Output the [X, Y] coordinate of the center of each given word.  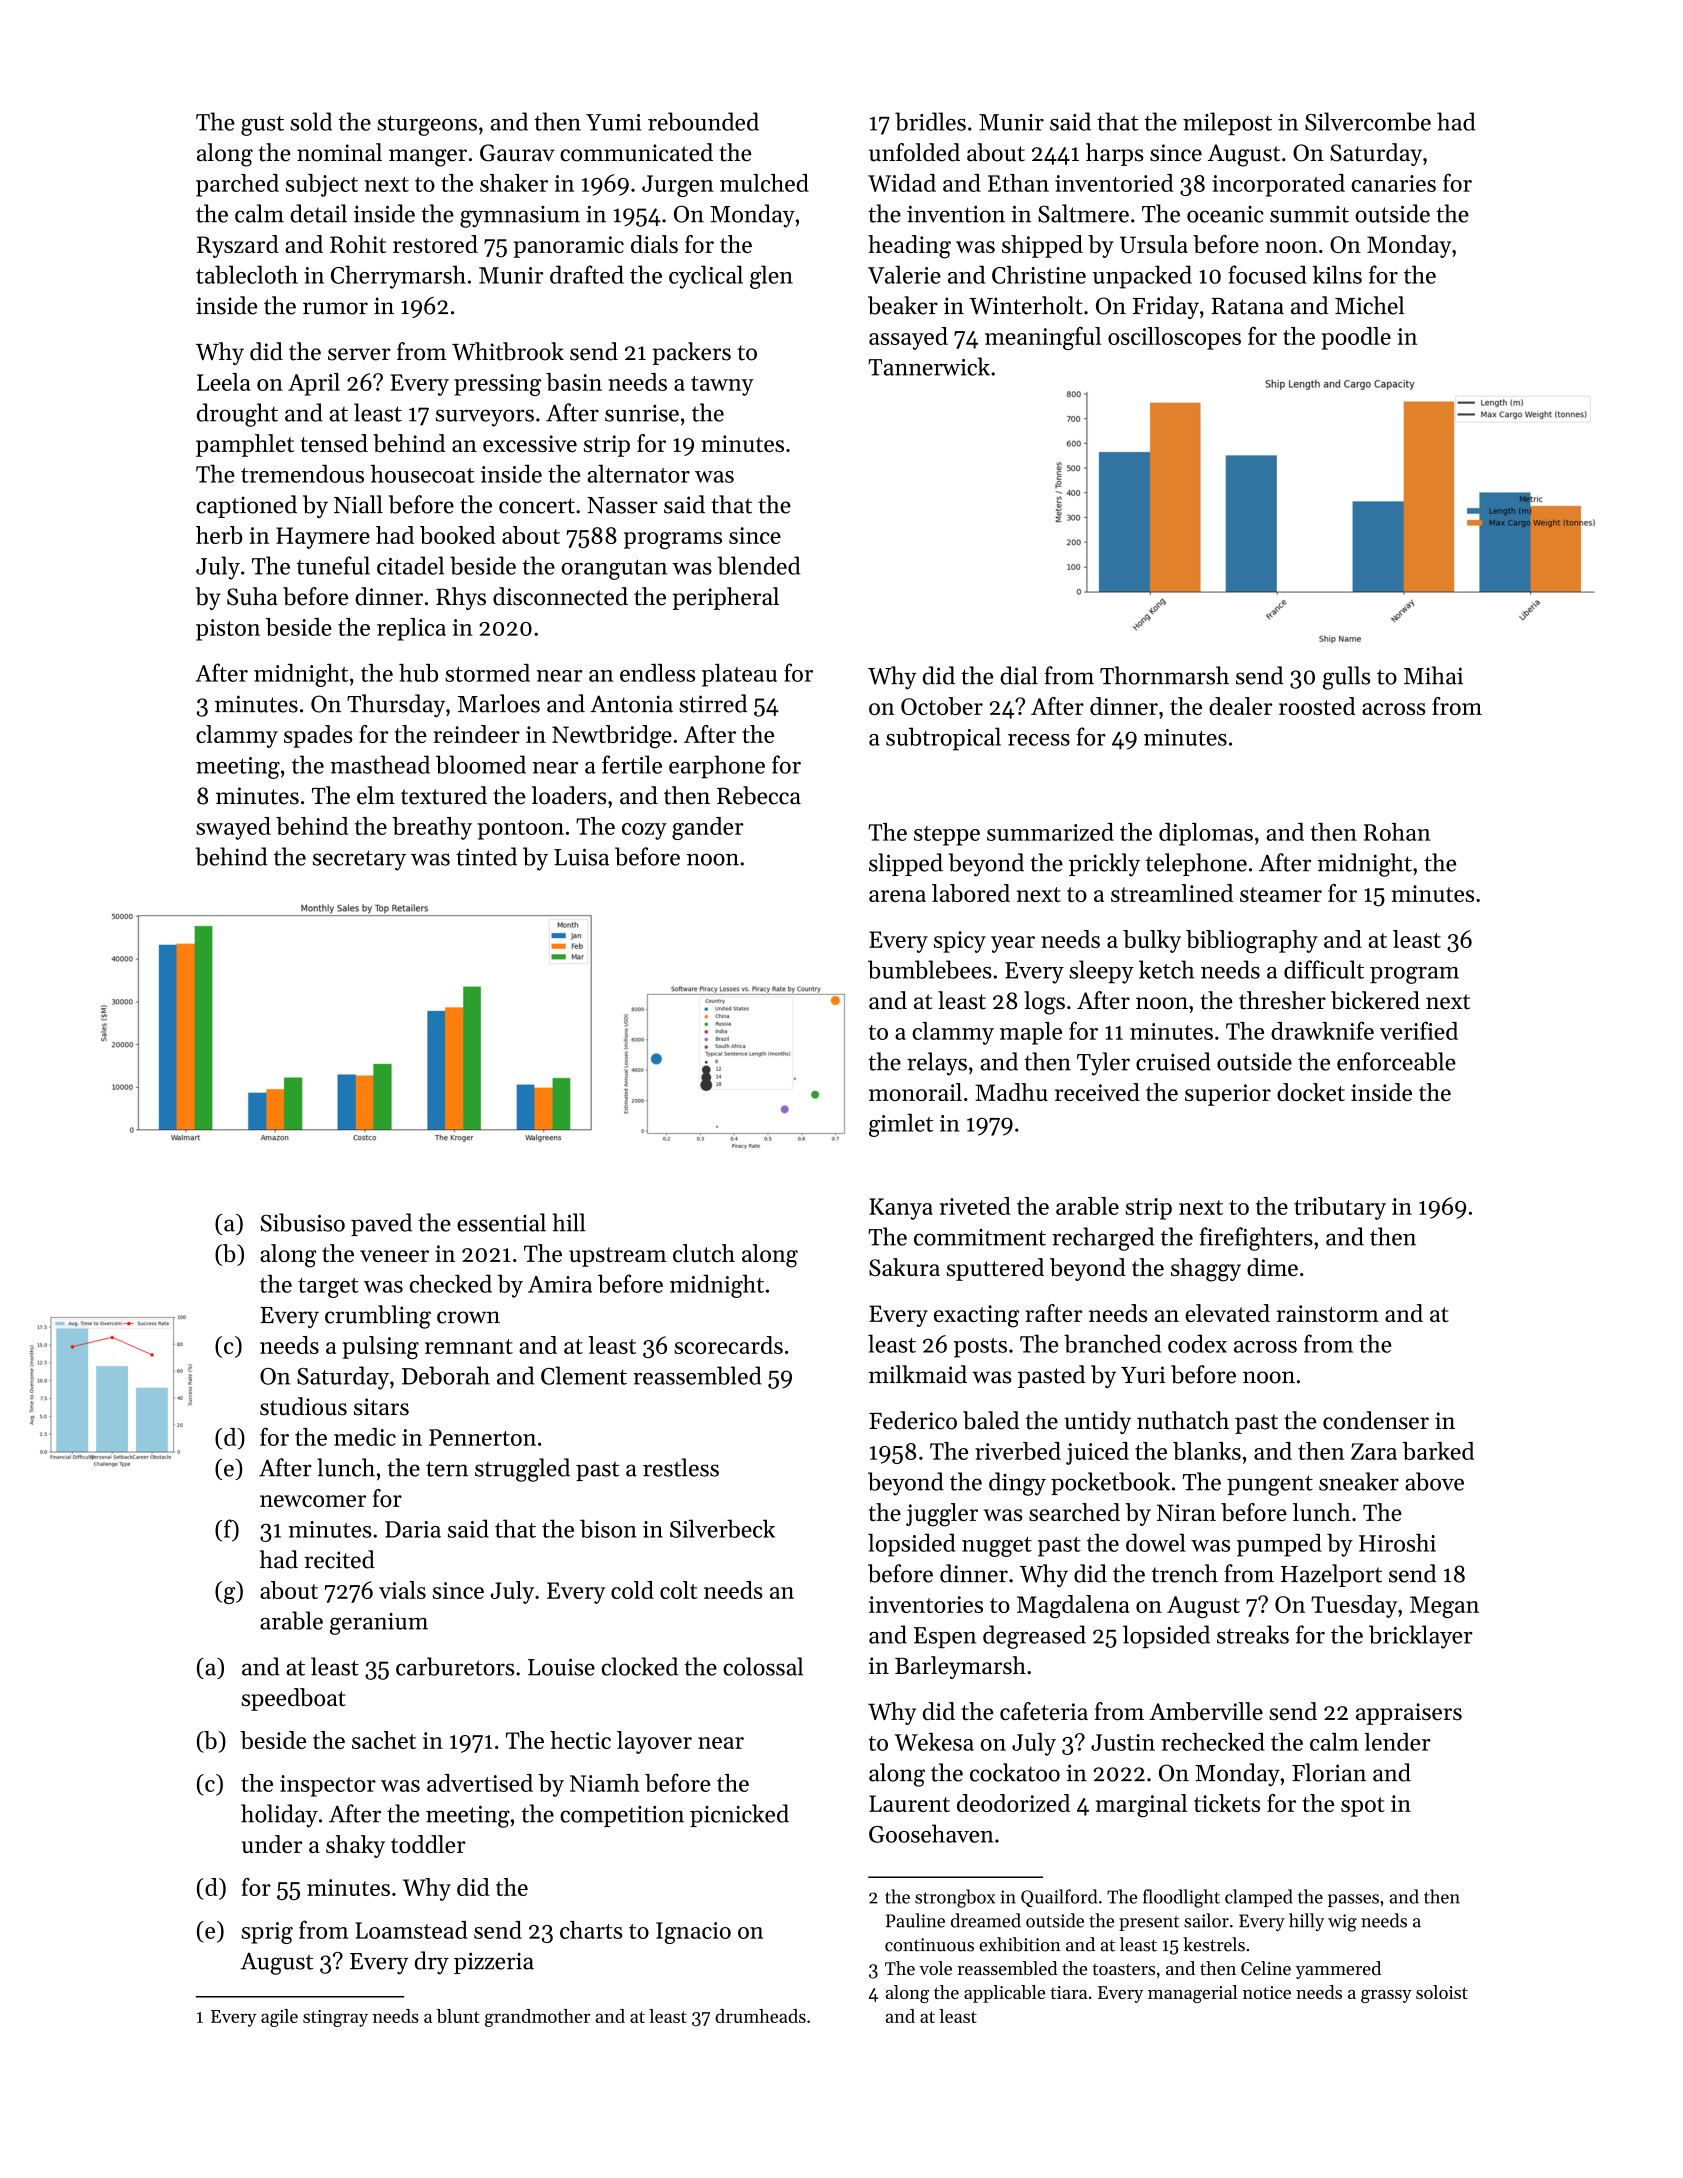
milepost [1227, 123]
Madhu [1011, 1092]
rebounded [703, 121]
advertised [480, 1783]
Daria [413, 1529]
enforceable [1396, 1061]
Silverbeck [722, 1528]
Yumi [613, 122]
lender [1397, 1742]
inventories [926, 1604]
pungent [1270, 1485]
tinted [486, 856]
